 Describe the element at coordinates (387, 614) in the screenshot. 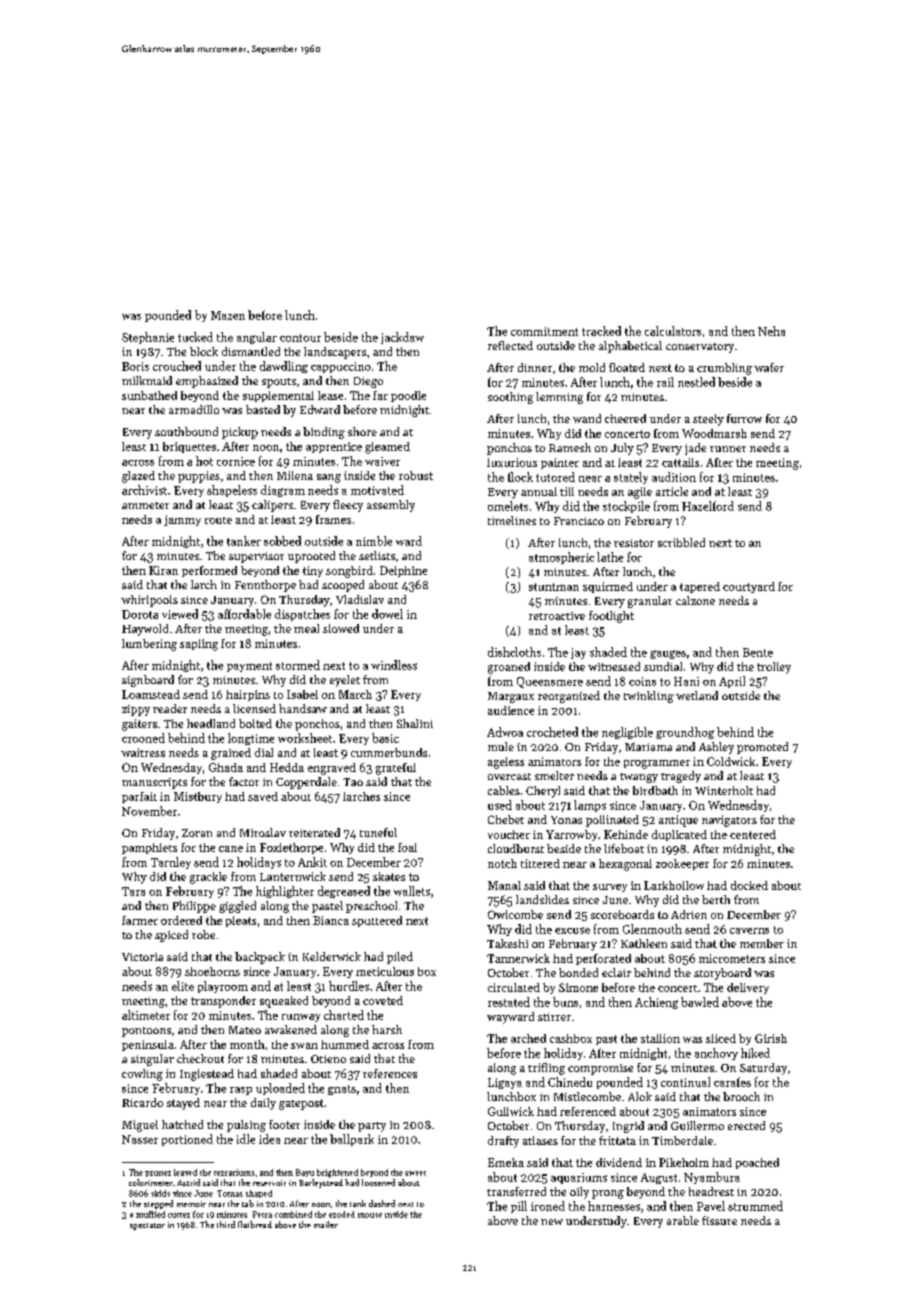

I see `dowel` at that location.
